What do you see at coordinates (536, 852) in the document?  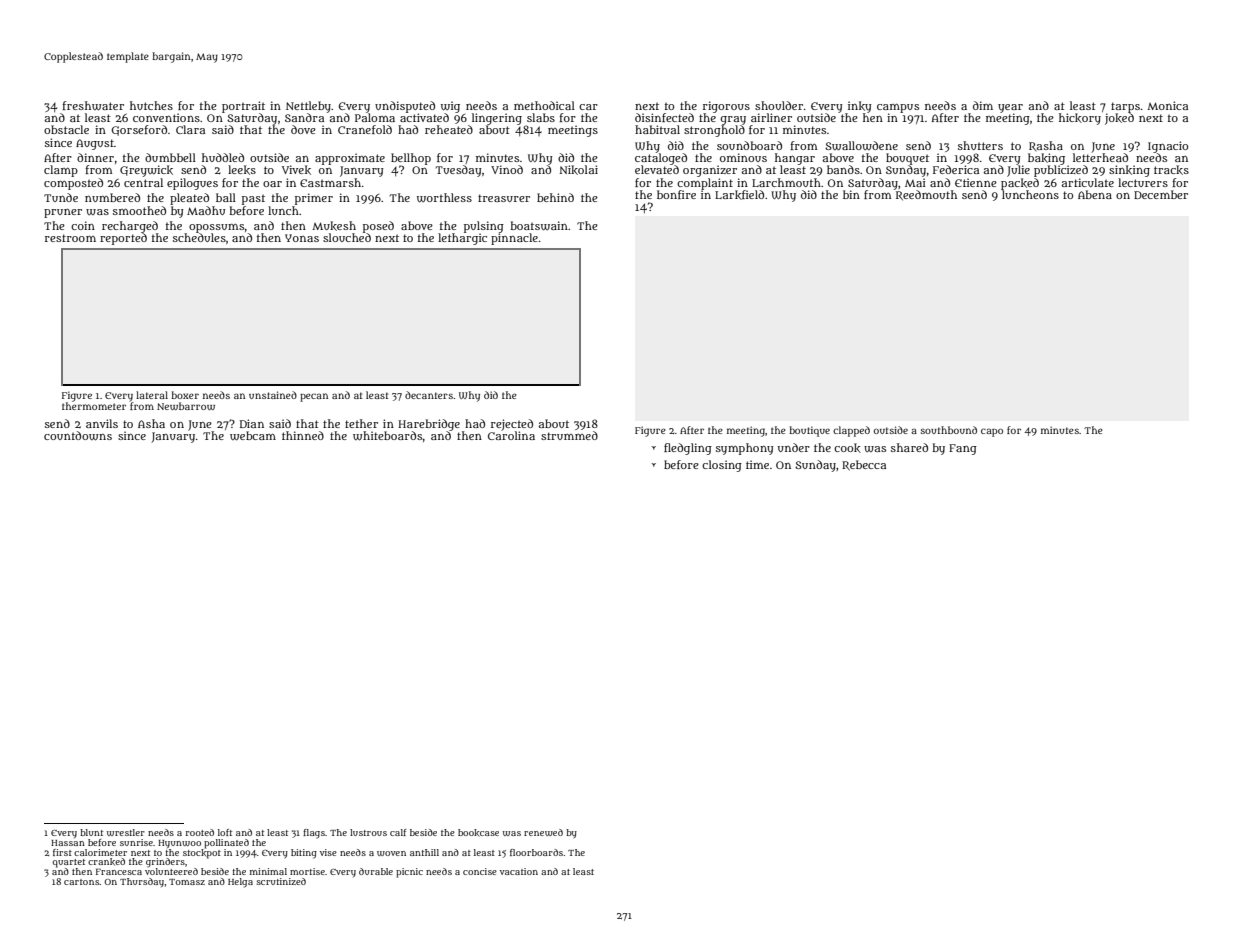 I see `floorboards` at bounding box center [536, 852].
